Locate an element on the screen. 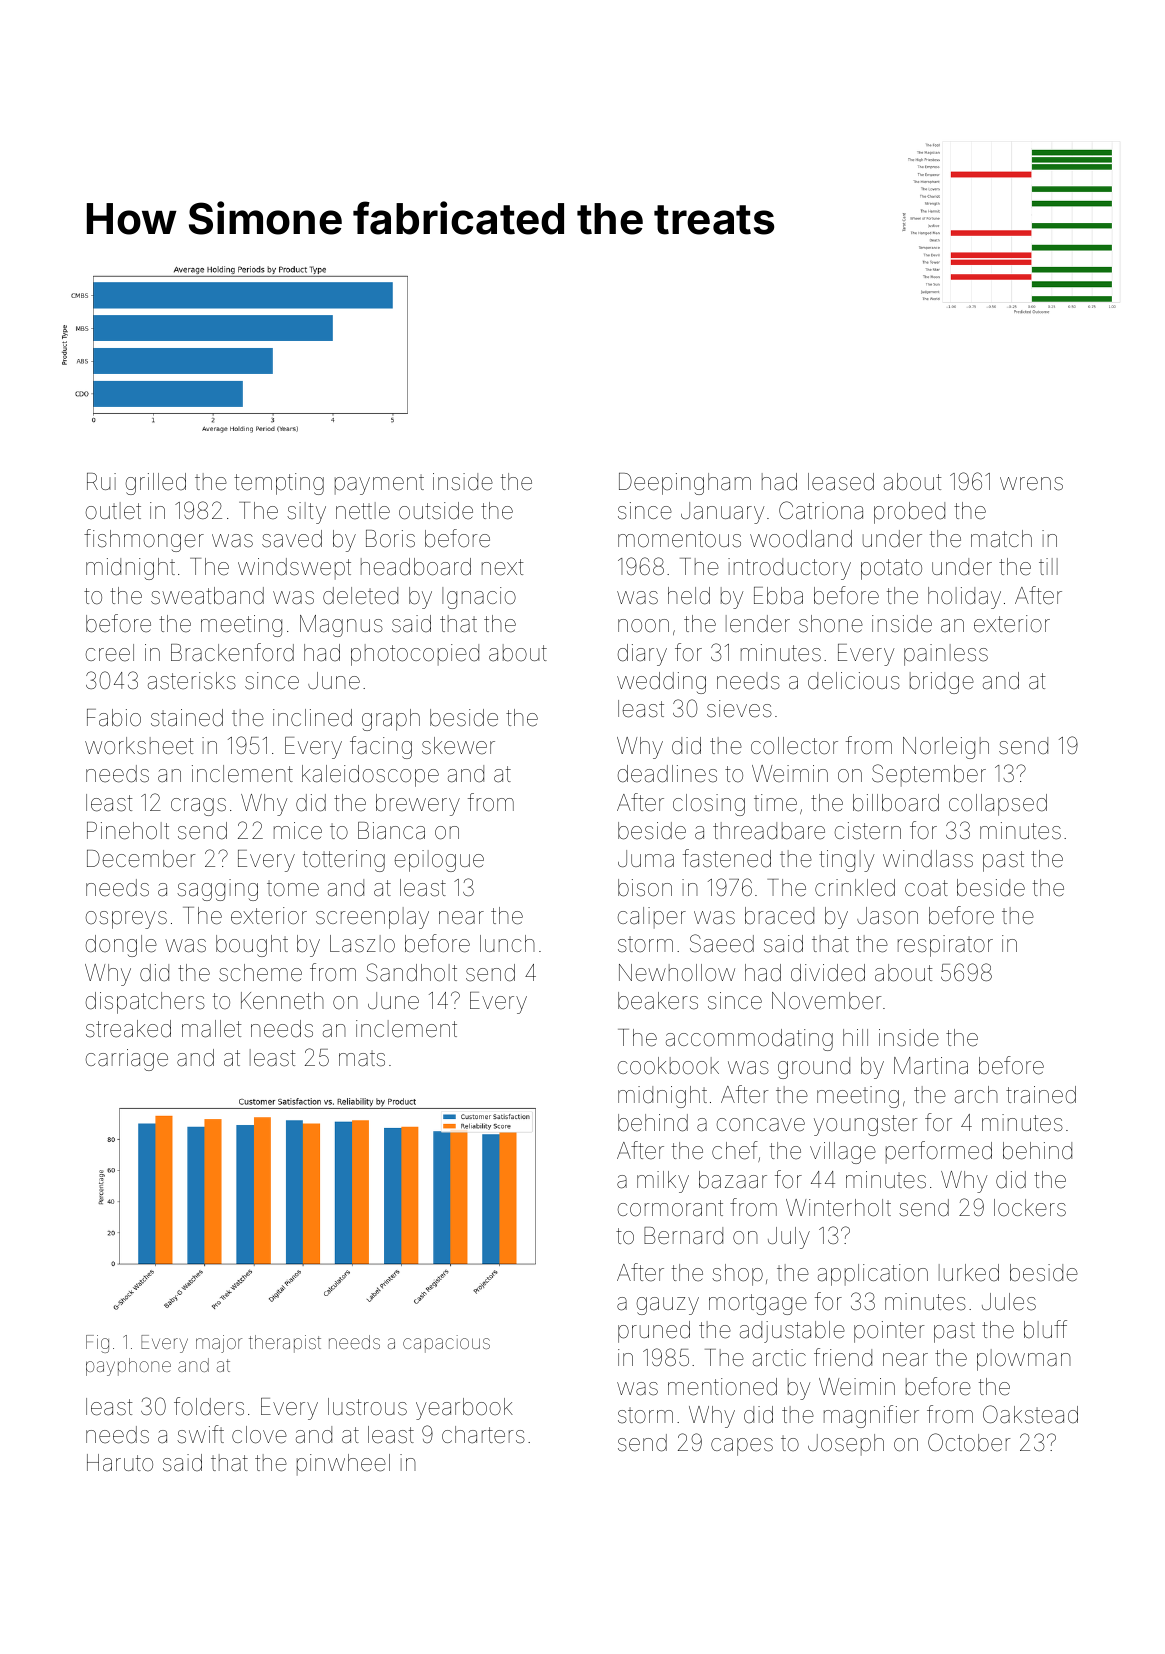 This screenshot has width=1165, height=1654. skewer is located at coordinates (458, 746).
